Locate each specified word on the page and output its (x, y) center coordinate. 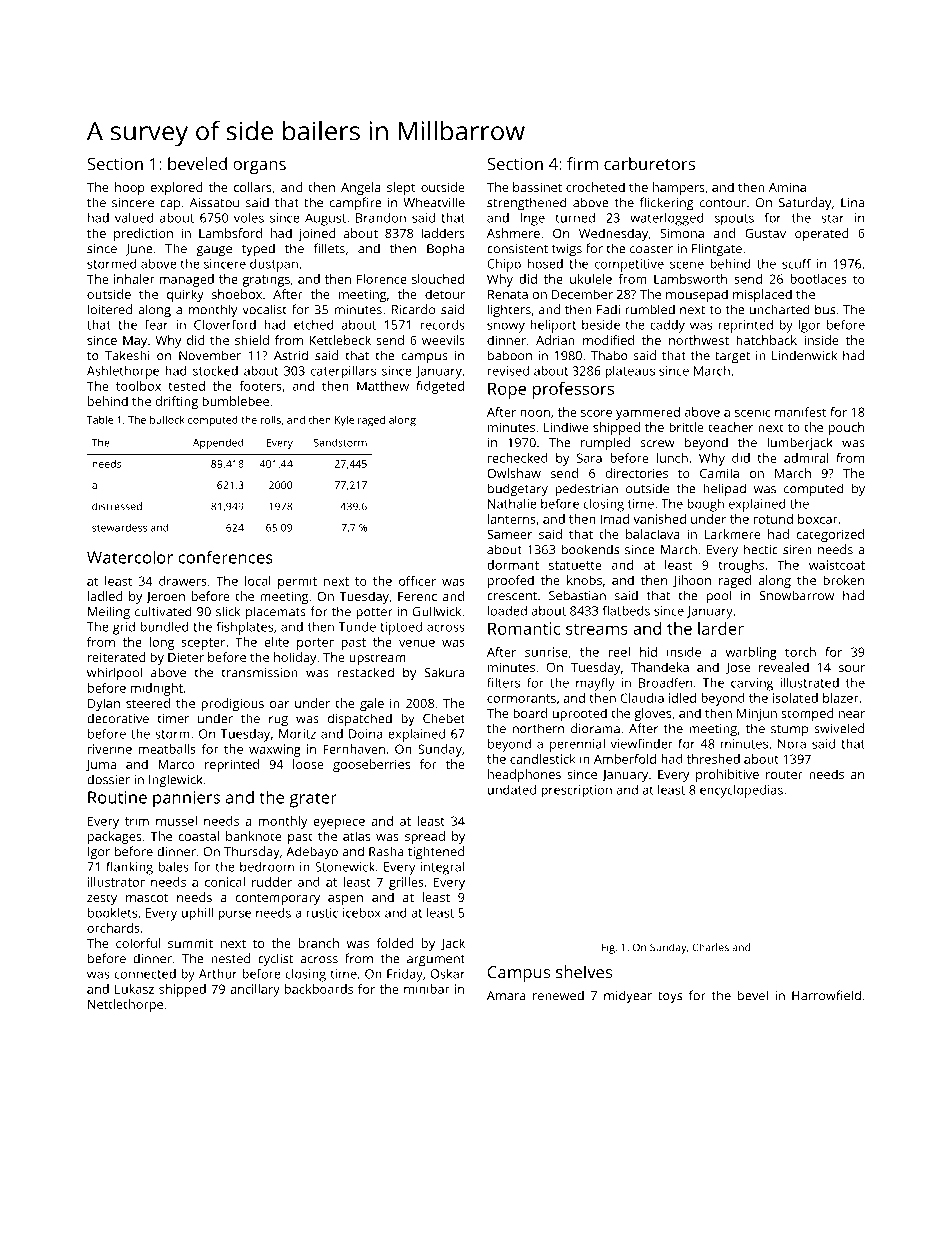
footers (260, 386)
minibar (427, 989)
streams (597, 629)
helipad (724, 489)
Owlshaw (514, 473)
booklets (112, 913)
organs (259, 167)
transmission (259, 673)
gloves (652, 714)
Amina (787, 187)
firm (582, 163)
